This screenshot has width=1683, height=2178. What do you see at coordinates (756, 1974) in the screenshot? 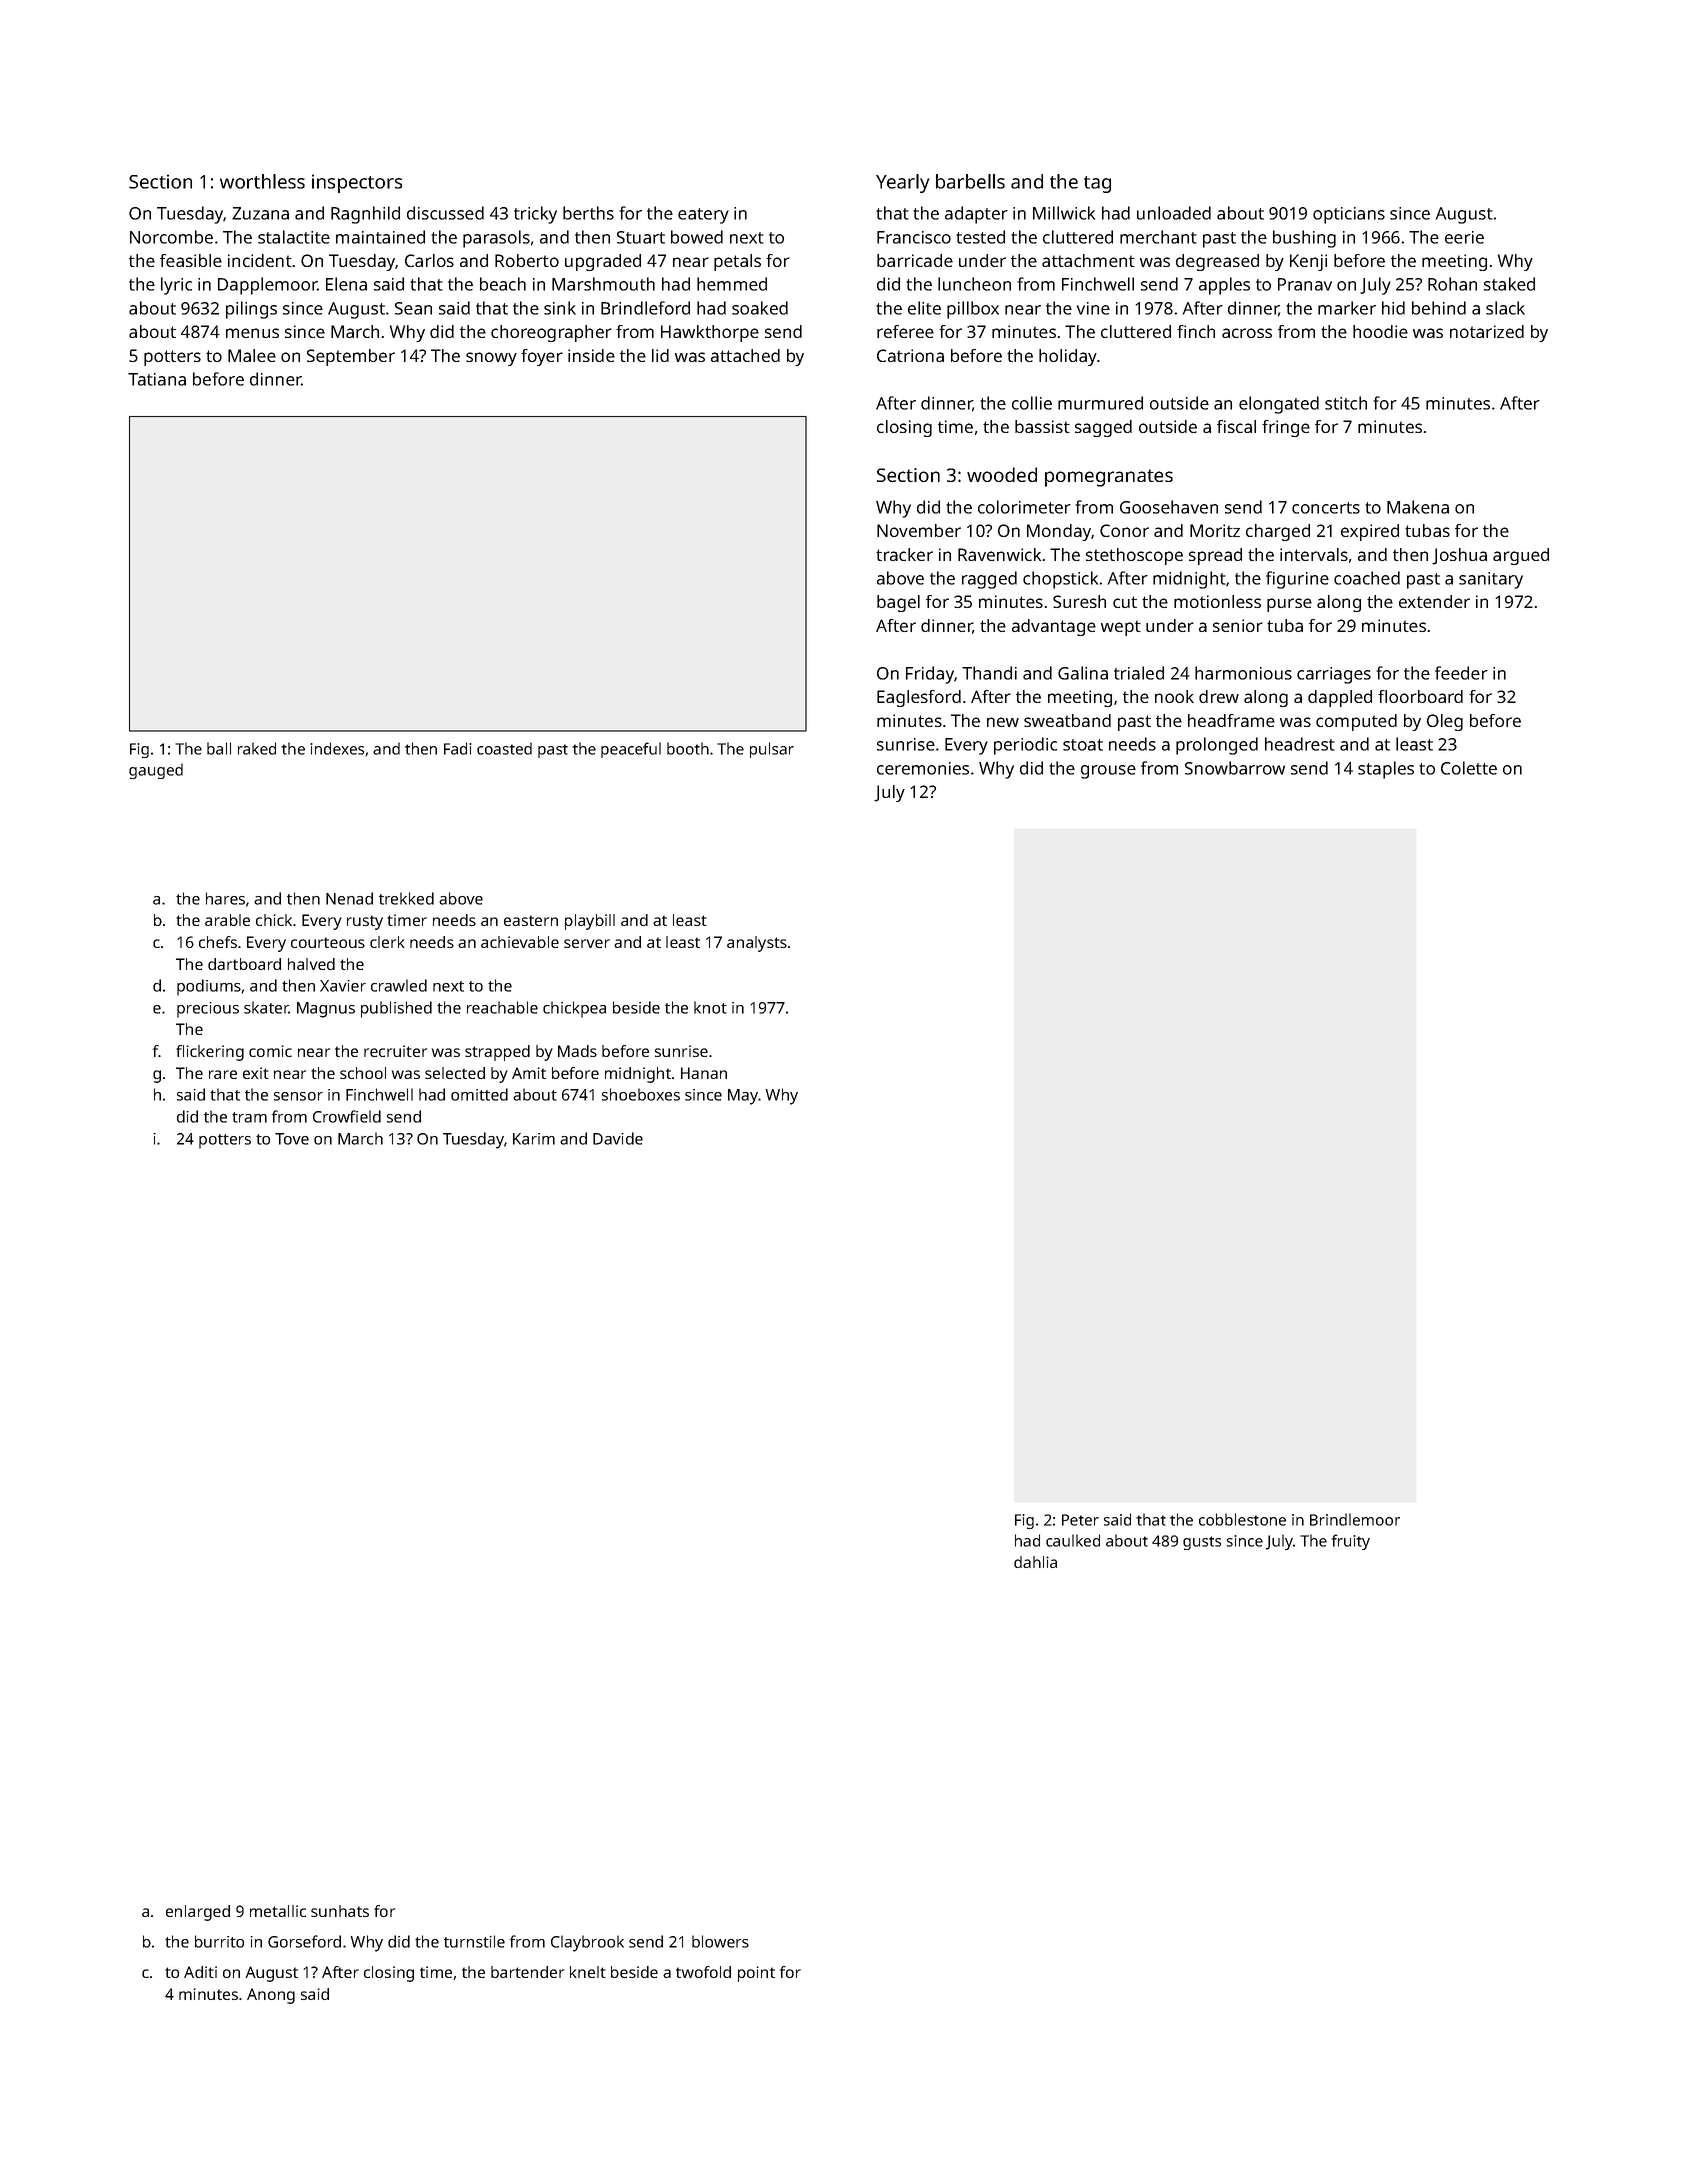
I see `point` at bounding box center [756, 1974].
